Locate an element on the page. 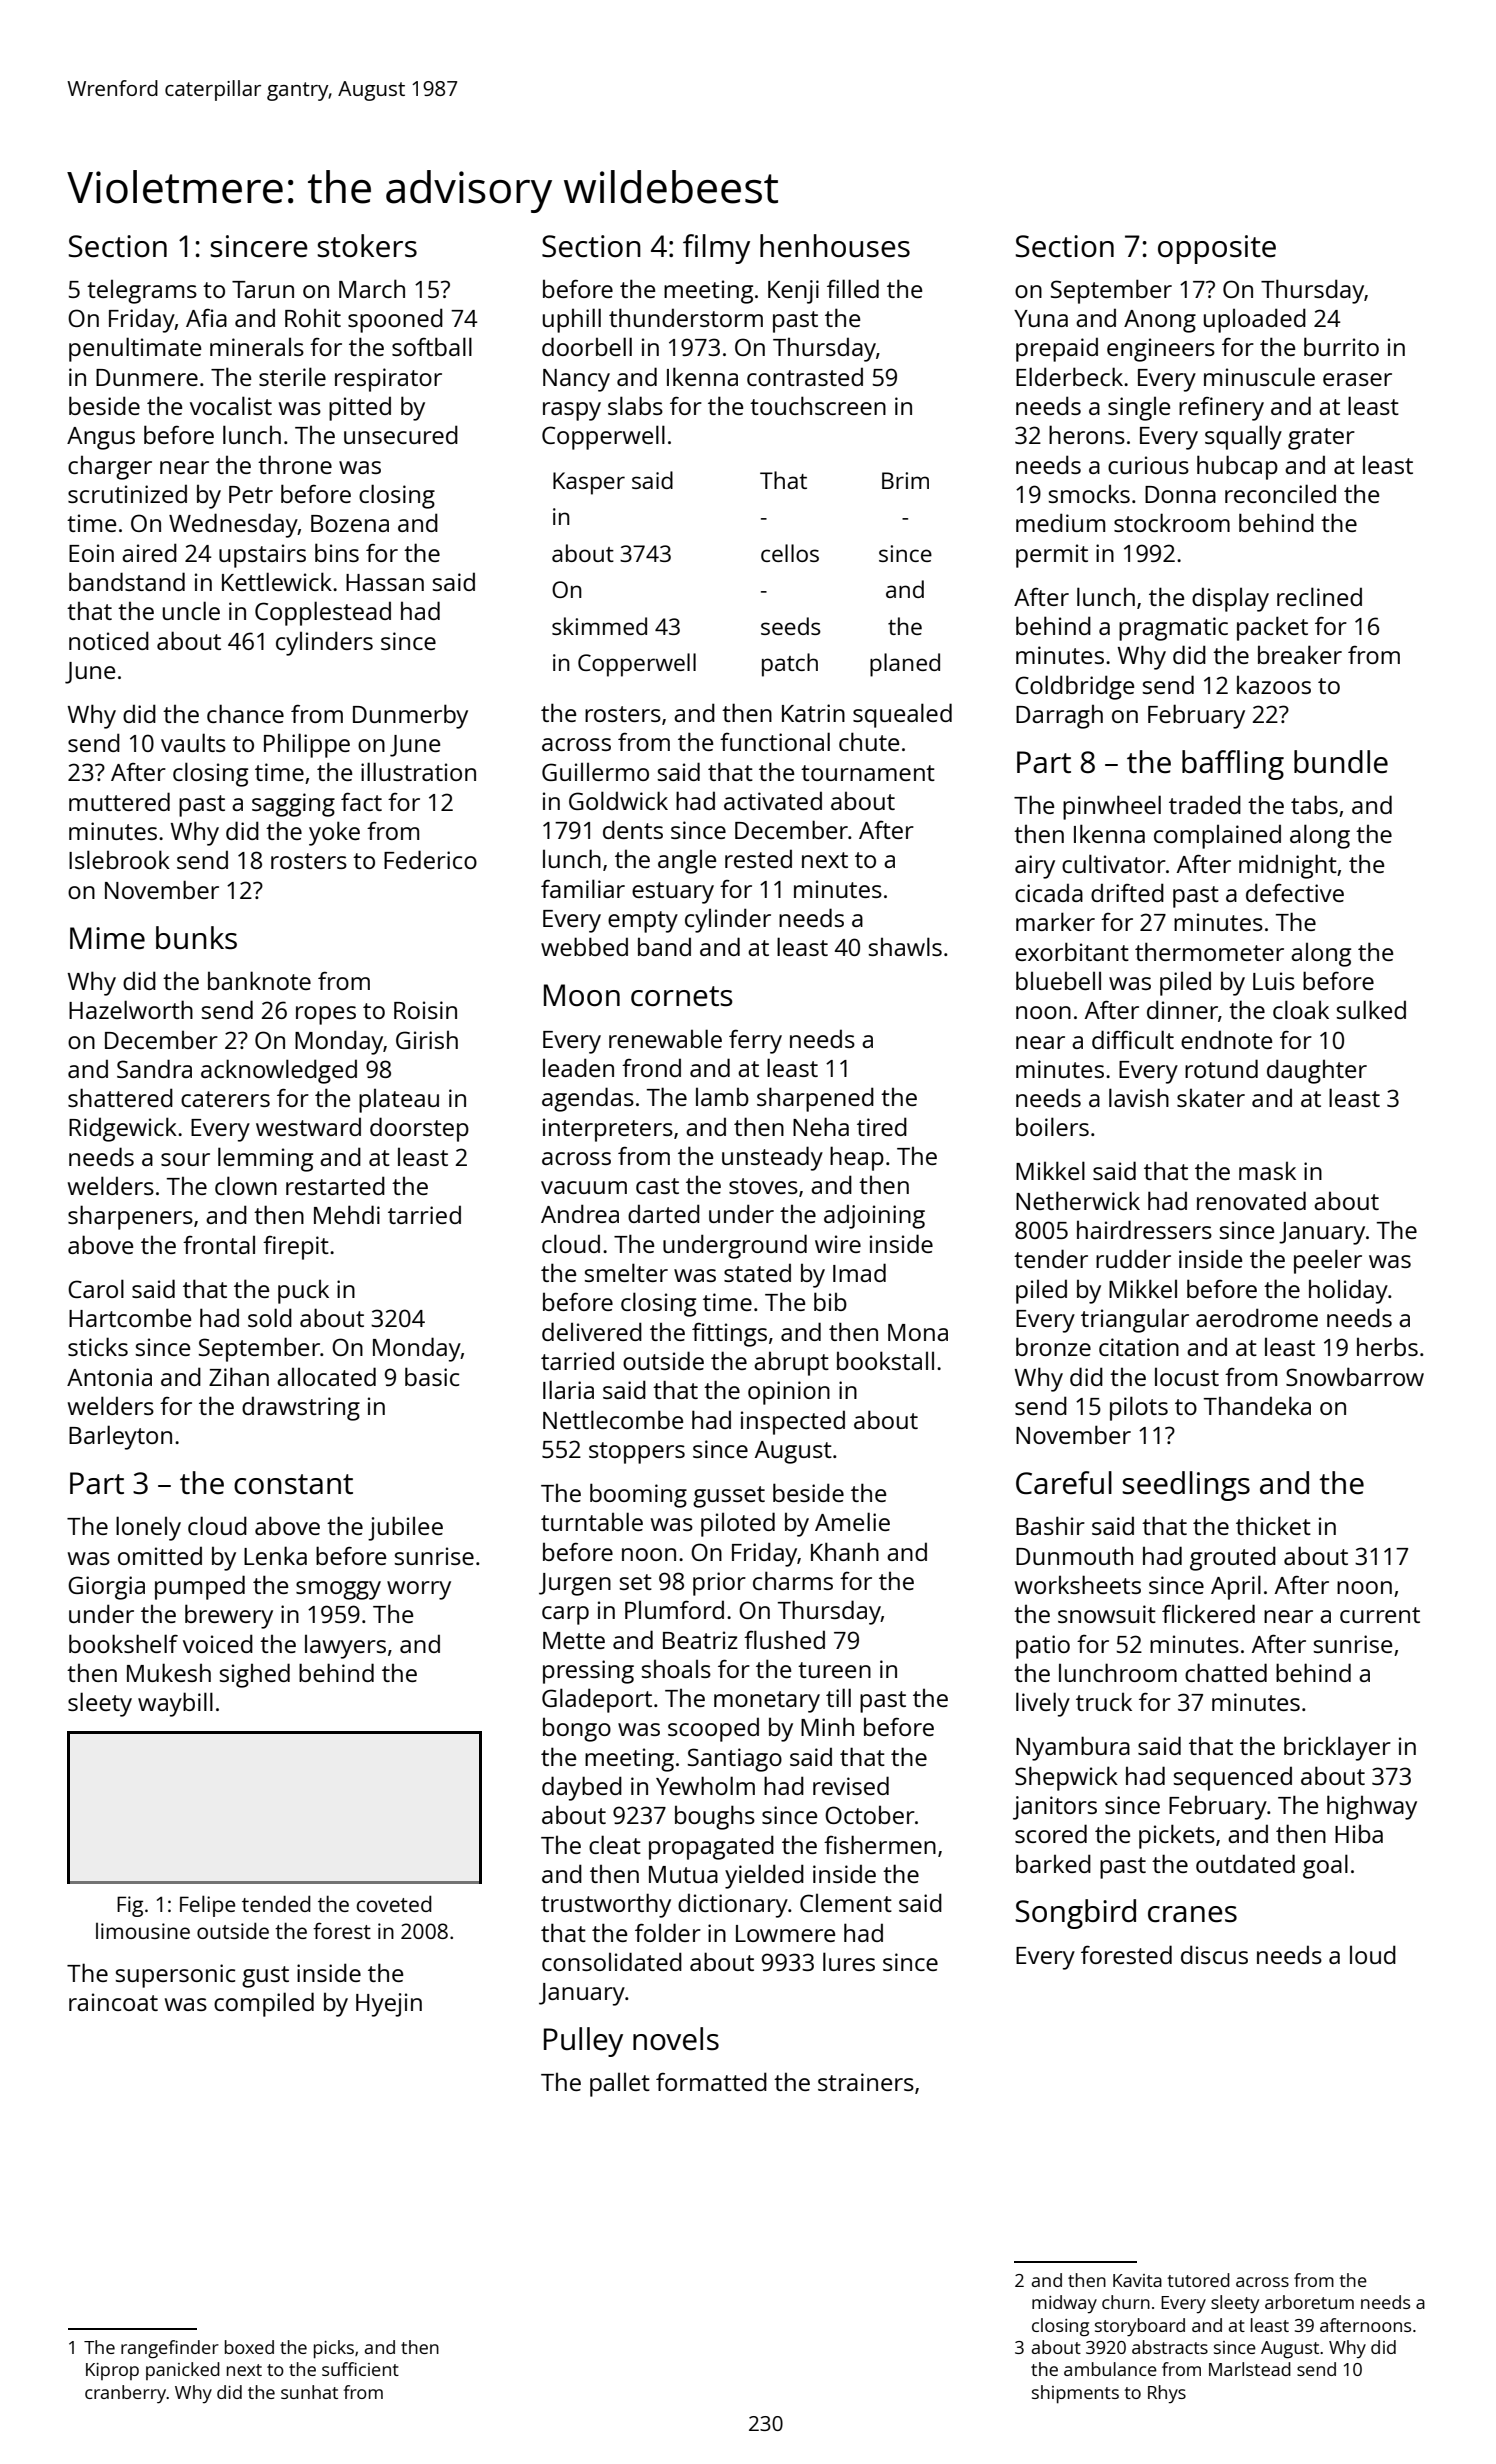  bundle is located at coordinates (1341, 762).
